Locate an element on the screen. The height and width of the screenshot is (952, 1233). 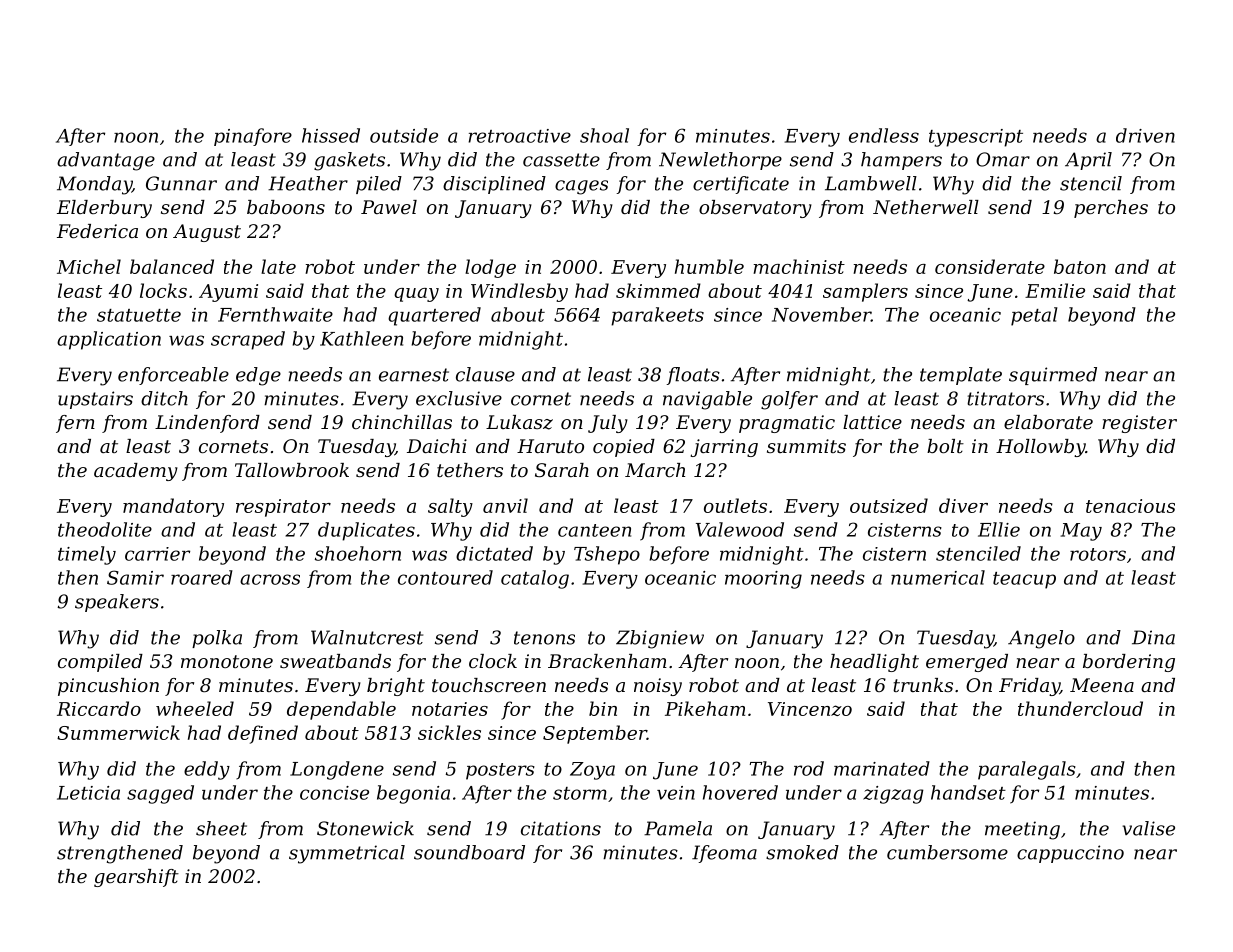
dependable is located at coordinates (341, 710).
